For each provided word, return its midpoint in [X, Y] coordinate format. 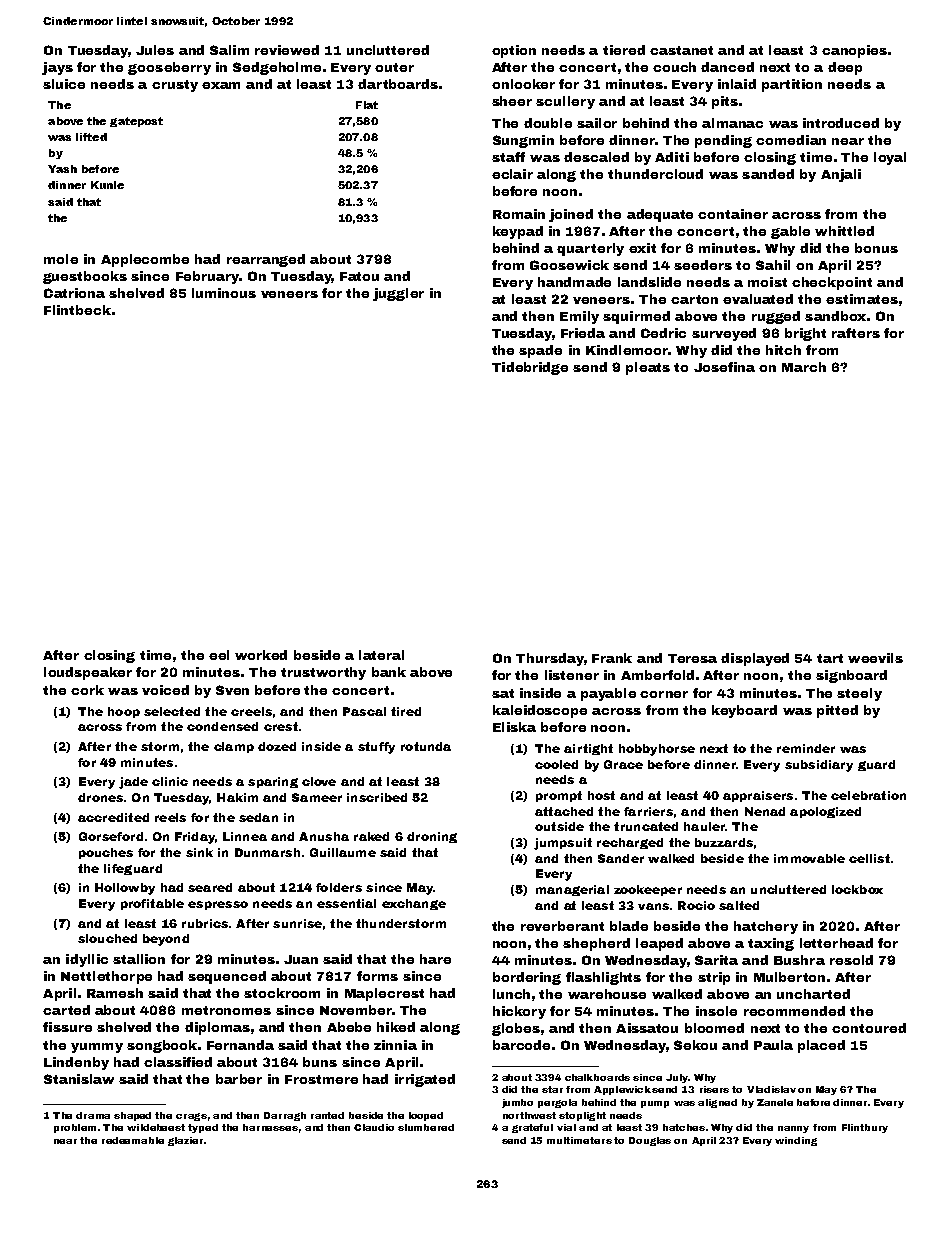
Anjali [841, 175]
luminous [224, 293]
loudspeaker [88, 673]
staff [508, 157]
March [804, 367]
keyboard [744, 711]
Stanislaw [79, 1079]
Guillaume [343, 852]
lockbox [857, 889]
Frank [612, 658]
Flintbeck [77, 310]
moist [767, 282]
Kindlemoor [627, 350]
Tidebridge [530, 368]
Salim [229, 50]
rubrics [205, 923]
